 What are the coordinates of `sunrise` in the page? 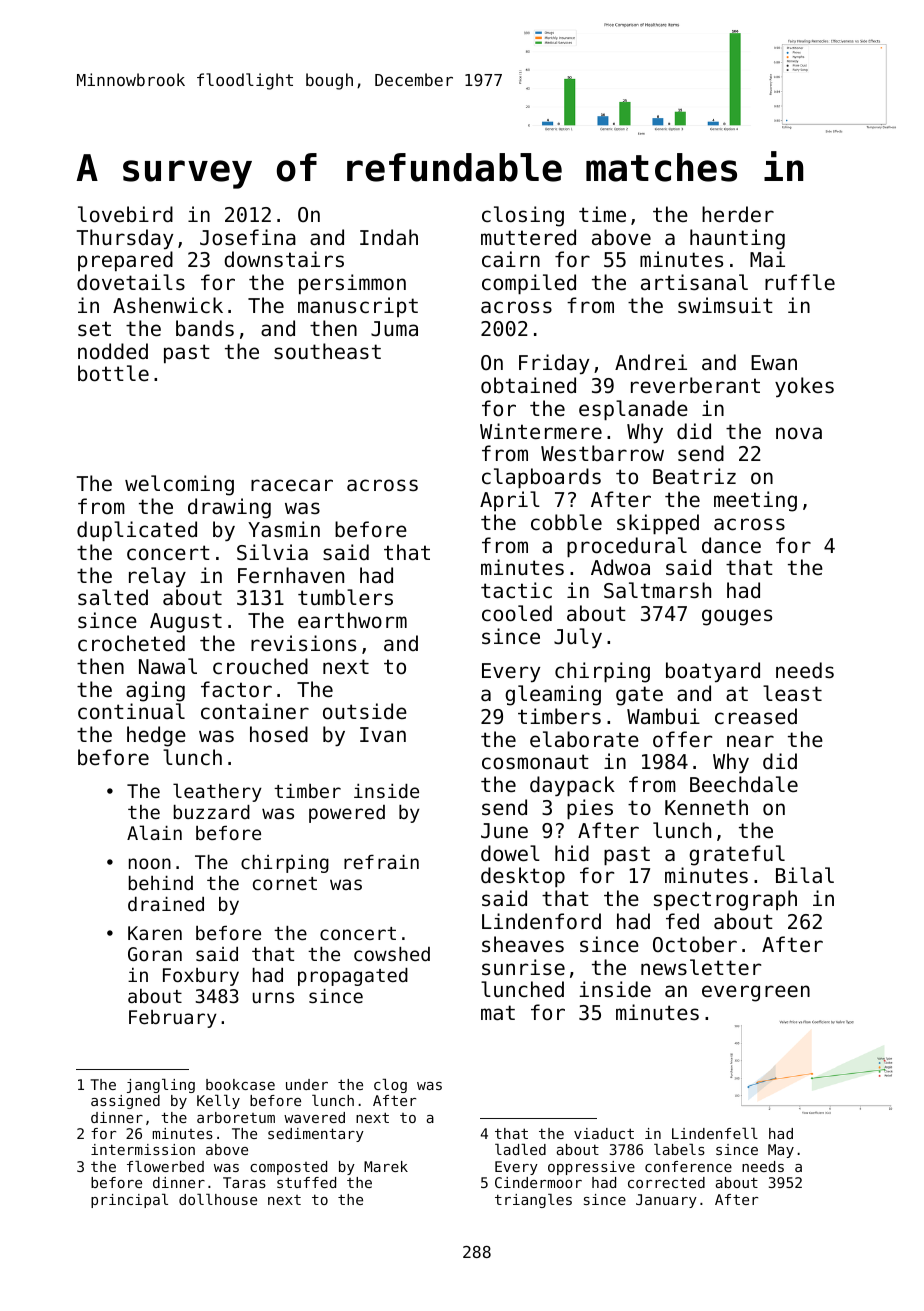 It's located at (523, 967).
